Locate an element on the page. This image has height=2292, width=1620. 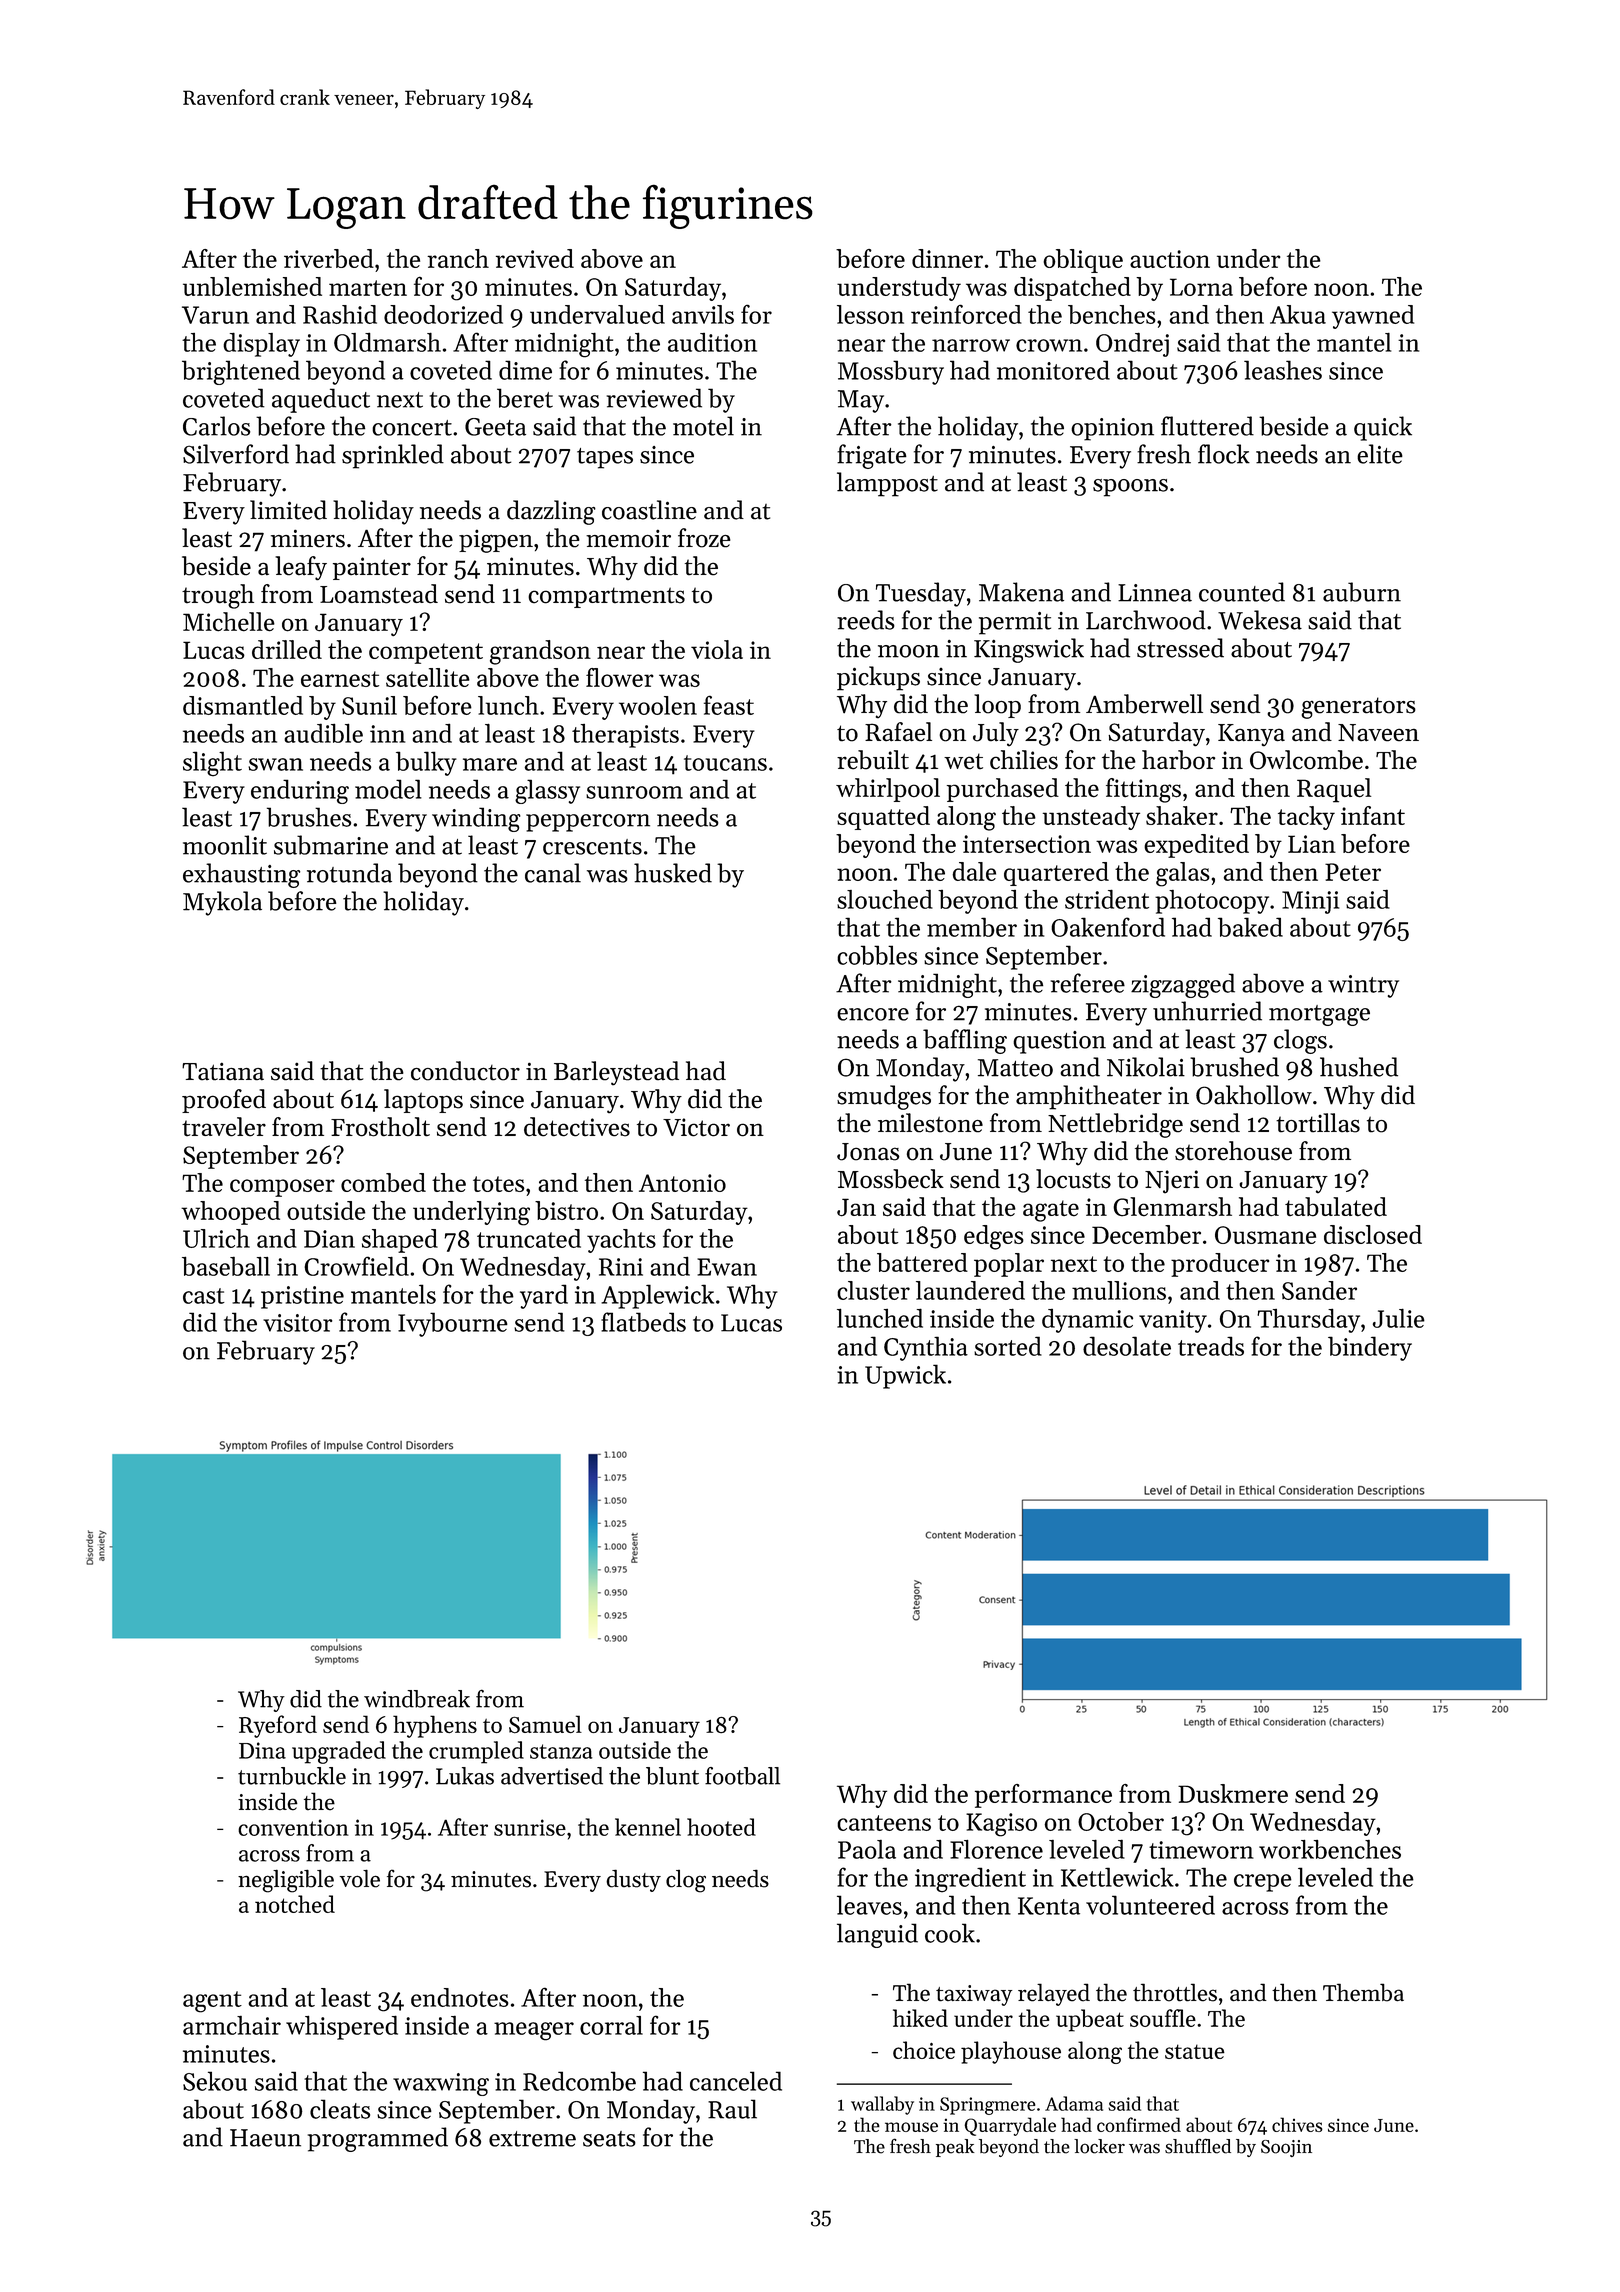
reeds is located at coordinates (866, 620).
